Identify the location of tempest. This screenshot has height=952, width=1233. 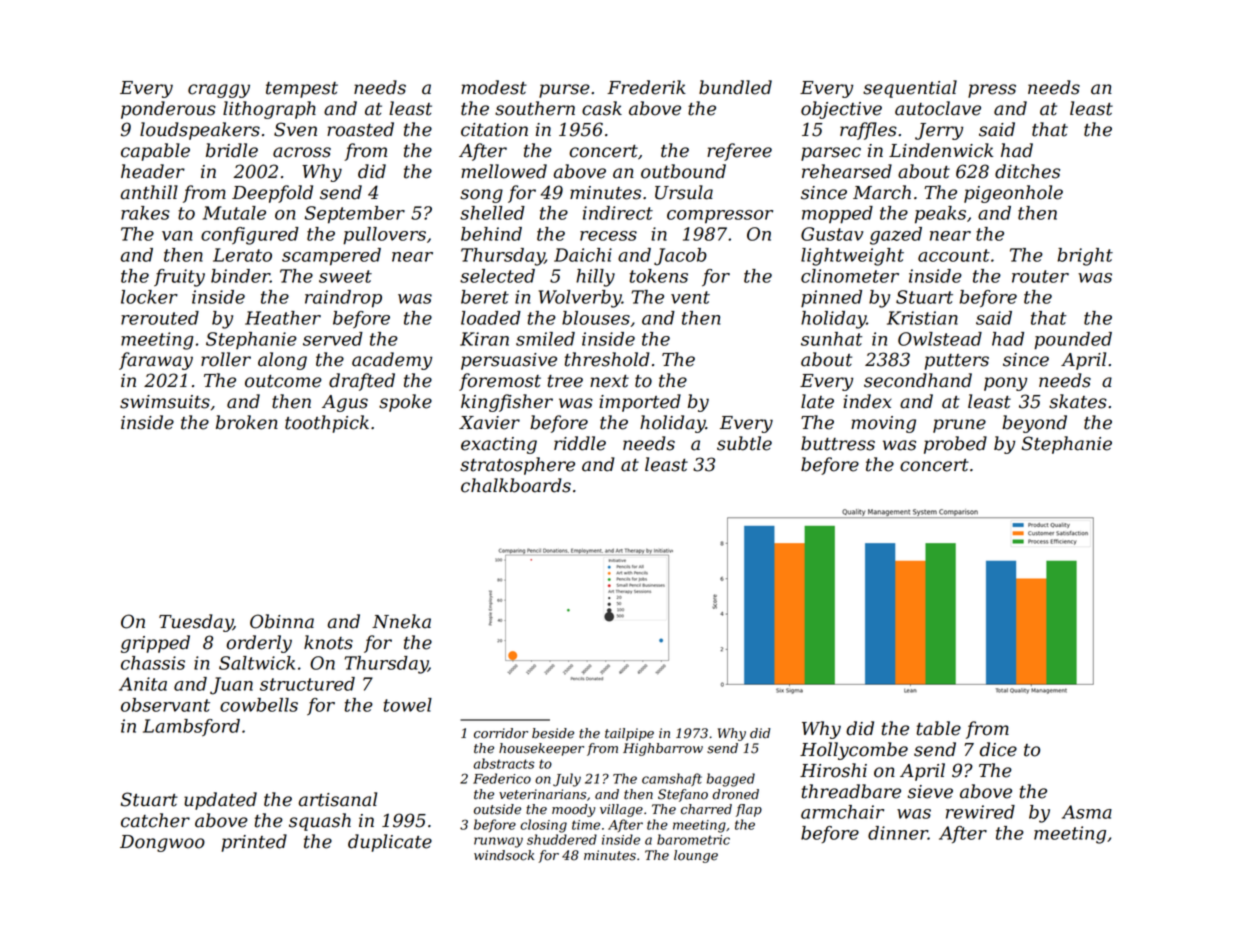
(302, 90).
